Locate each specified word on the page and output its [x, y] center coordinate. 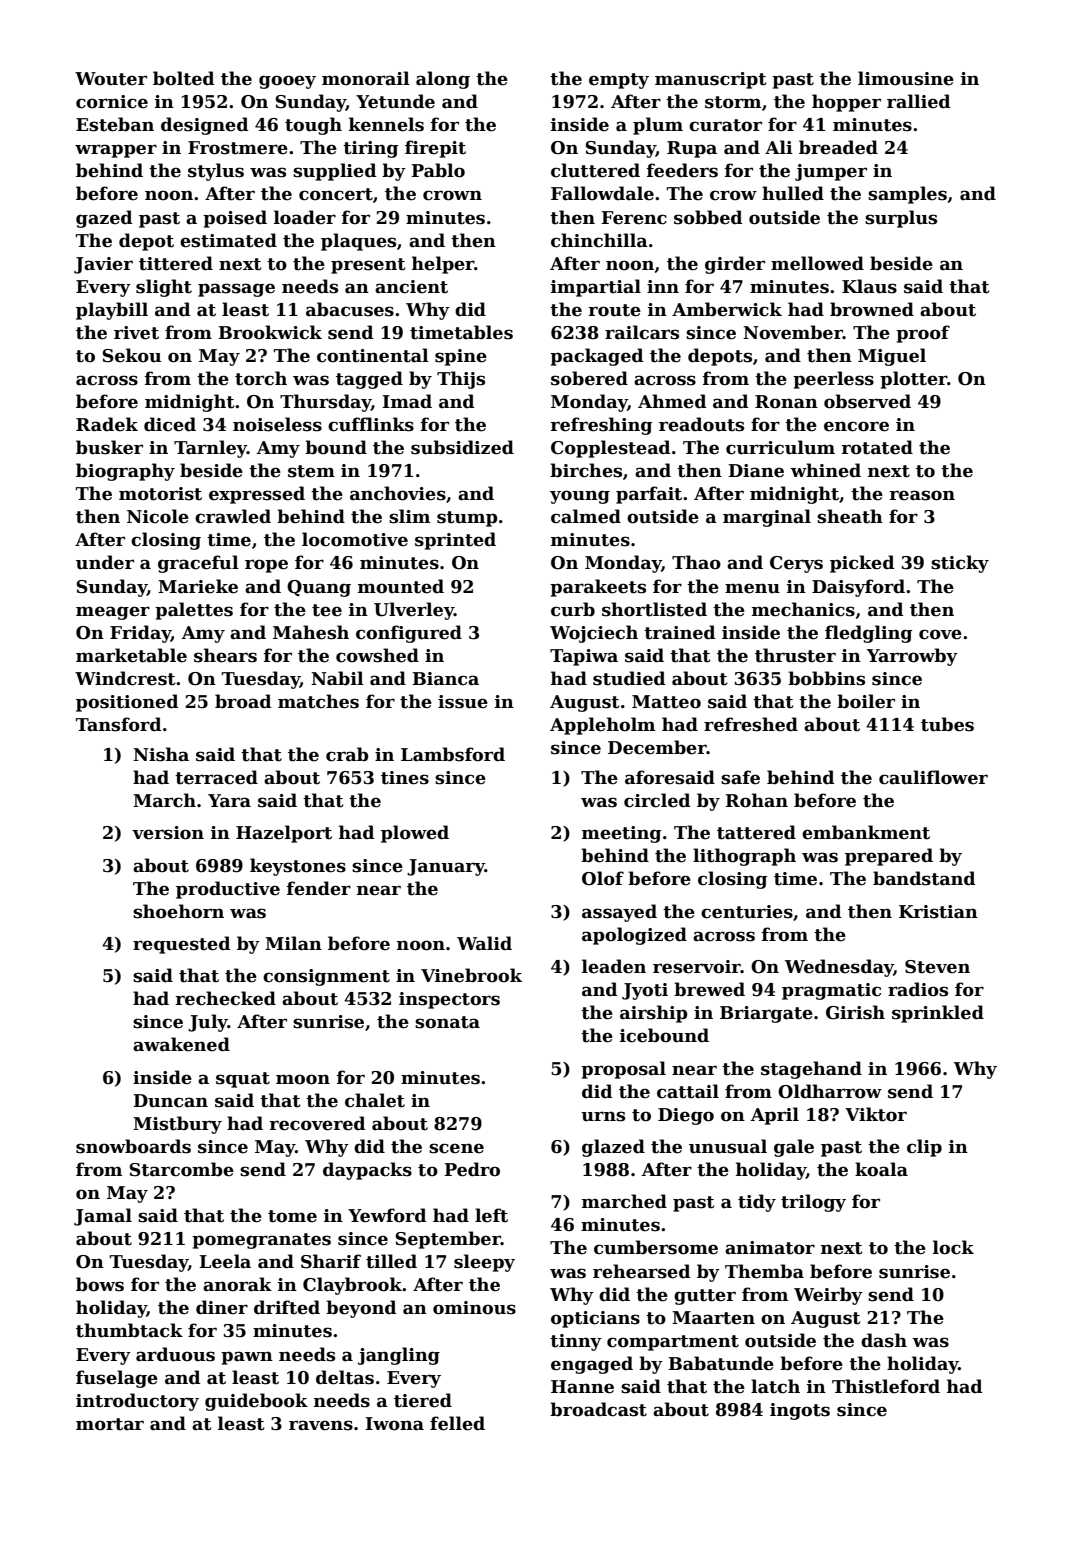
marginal [767, 518]
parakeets [598, 588]
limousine [906, 78]
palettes [194, 611]
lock [953, 1247]
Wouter [111, 79]
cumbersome [656, 1247]
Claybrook [352, 1286]
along [443, 80]
